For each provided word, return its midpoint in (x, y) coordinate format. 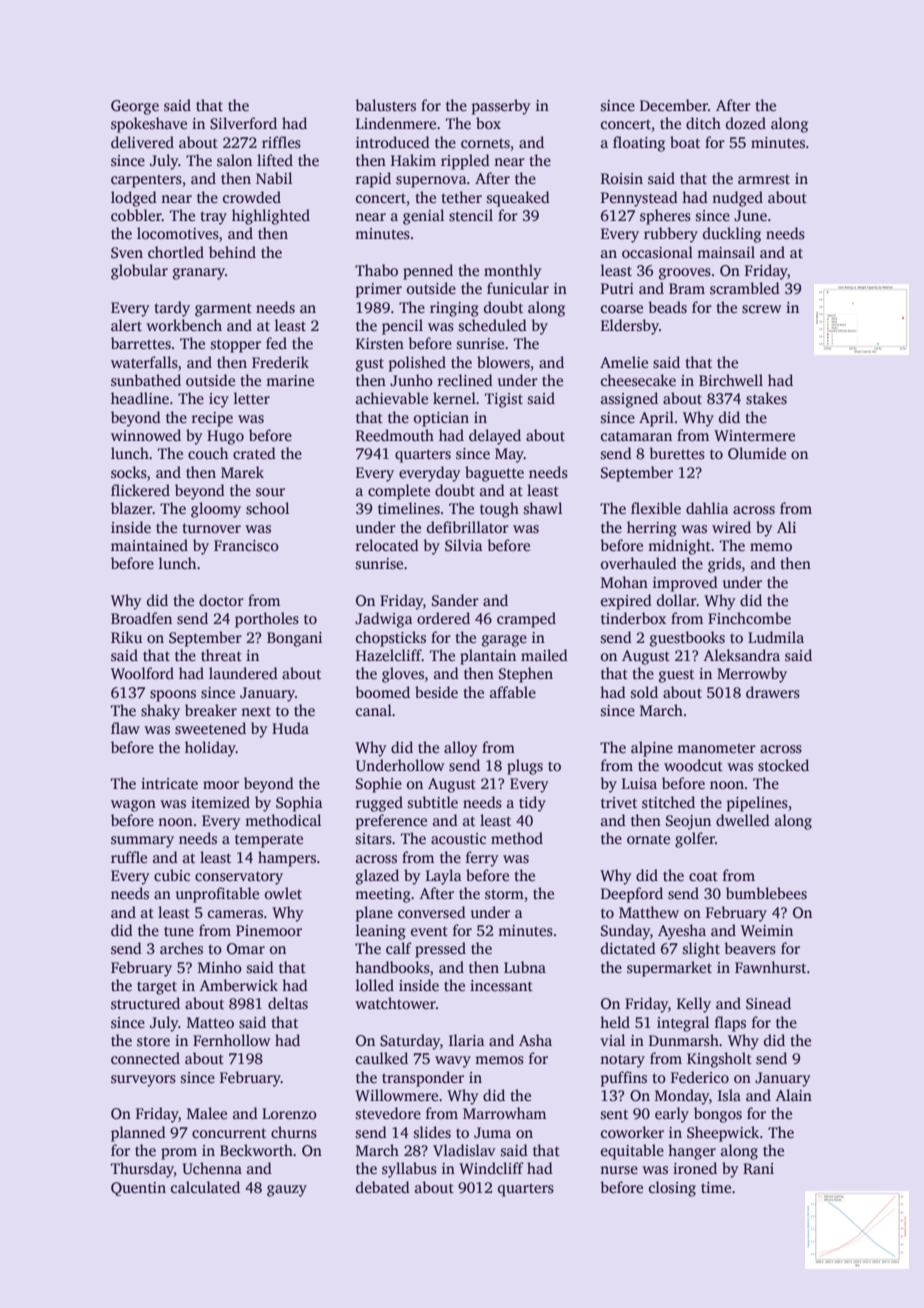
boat (685, 142)
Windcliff (491, 1168)
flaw (125, 728)
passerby (501, 107)
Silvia (464, 545)
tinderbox (633, 618)
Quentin (138, 1189)
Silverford (243, 123)
